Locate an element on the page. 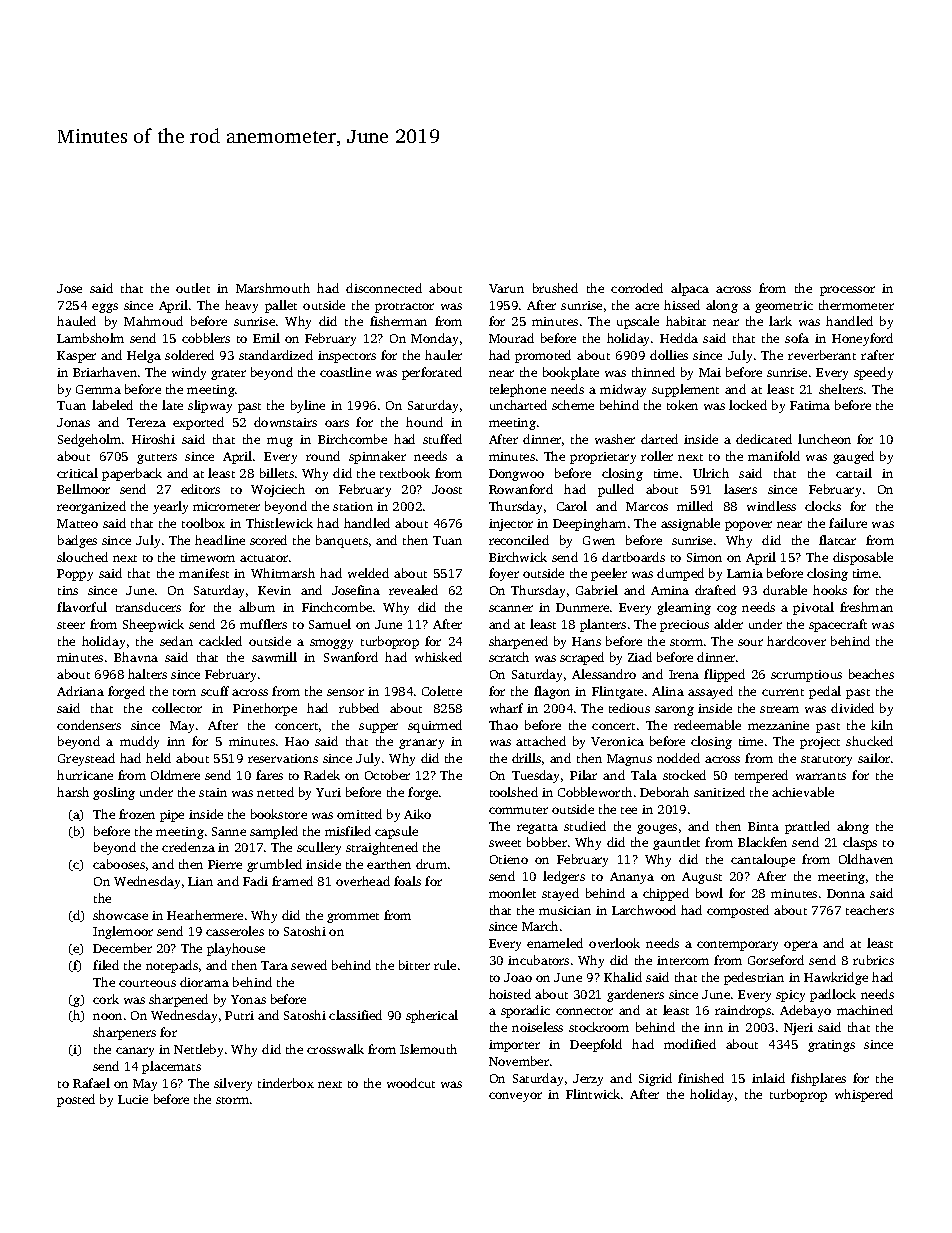 This page has height=1233, width=952. lasers is located at coordinates (740, 489).
